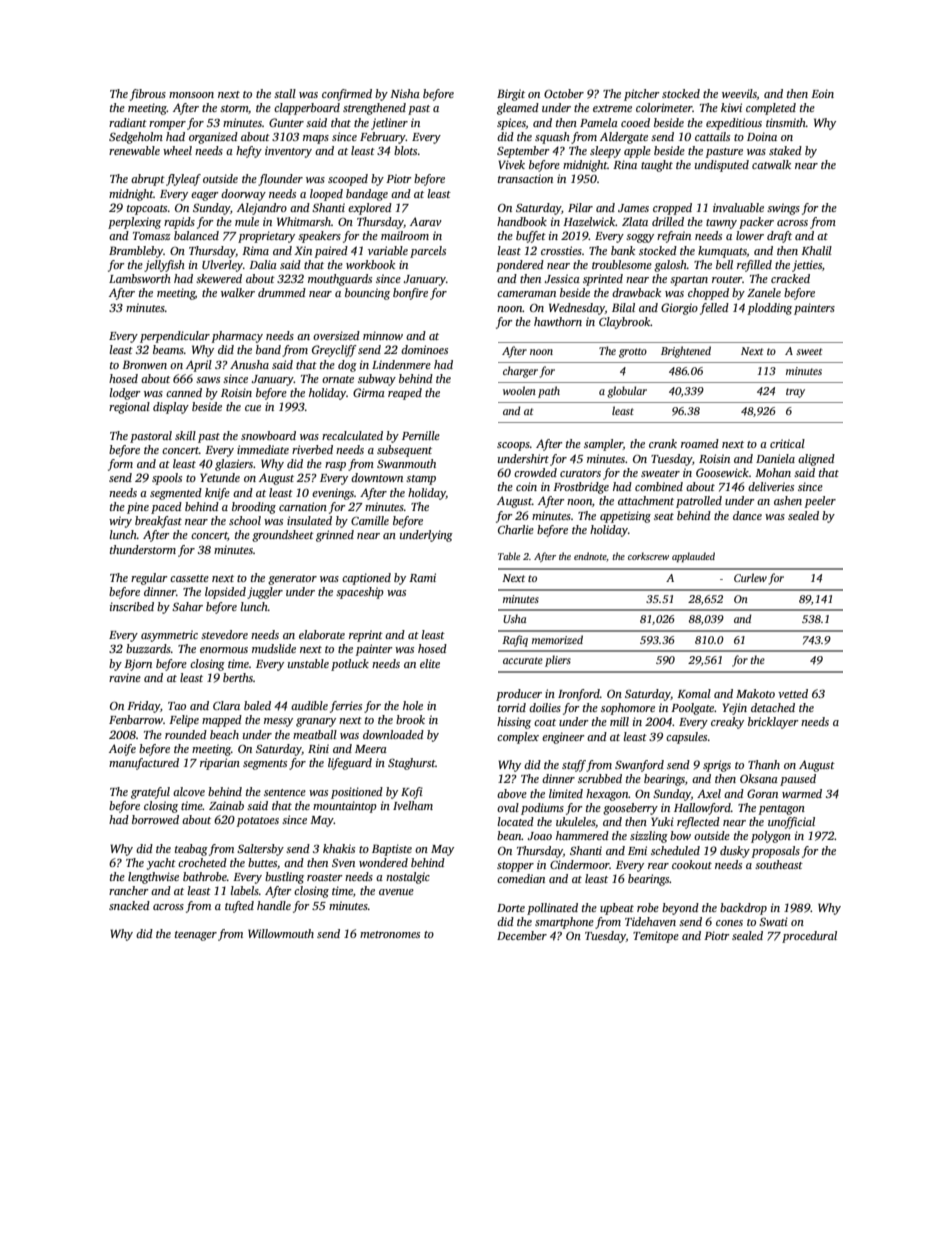 Image resolution: width=952 pixels, height=1233 pixels. Describe the element at coordinates (795, 393) in the image. I see `tray` at that location.
